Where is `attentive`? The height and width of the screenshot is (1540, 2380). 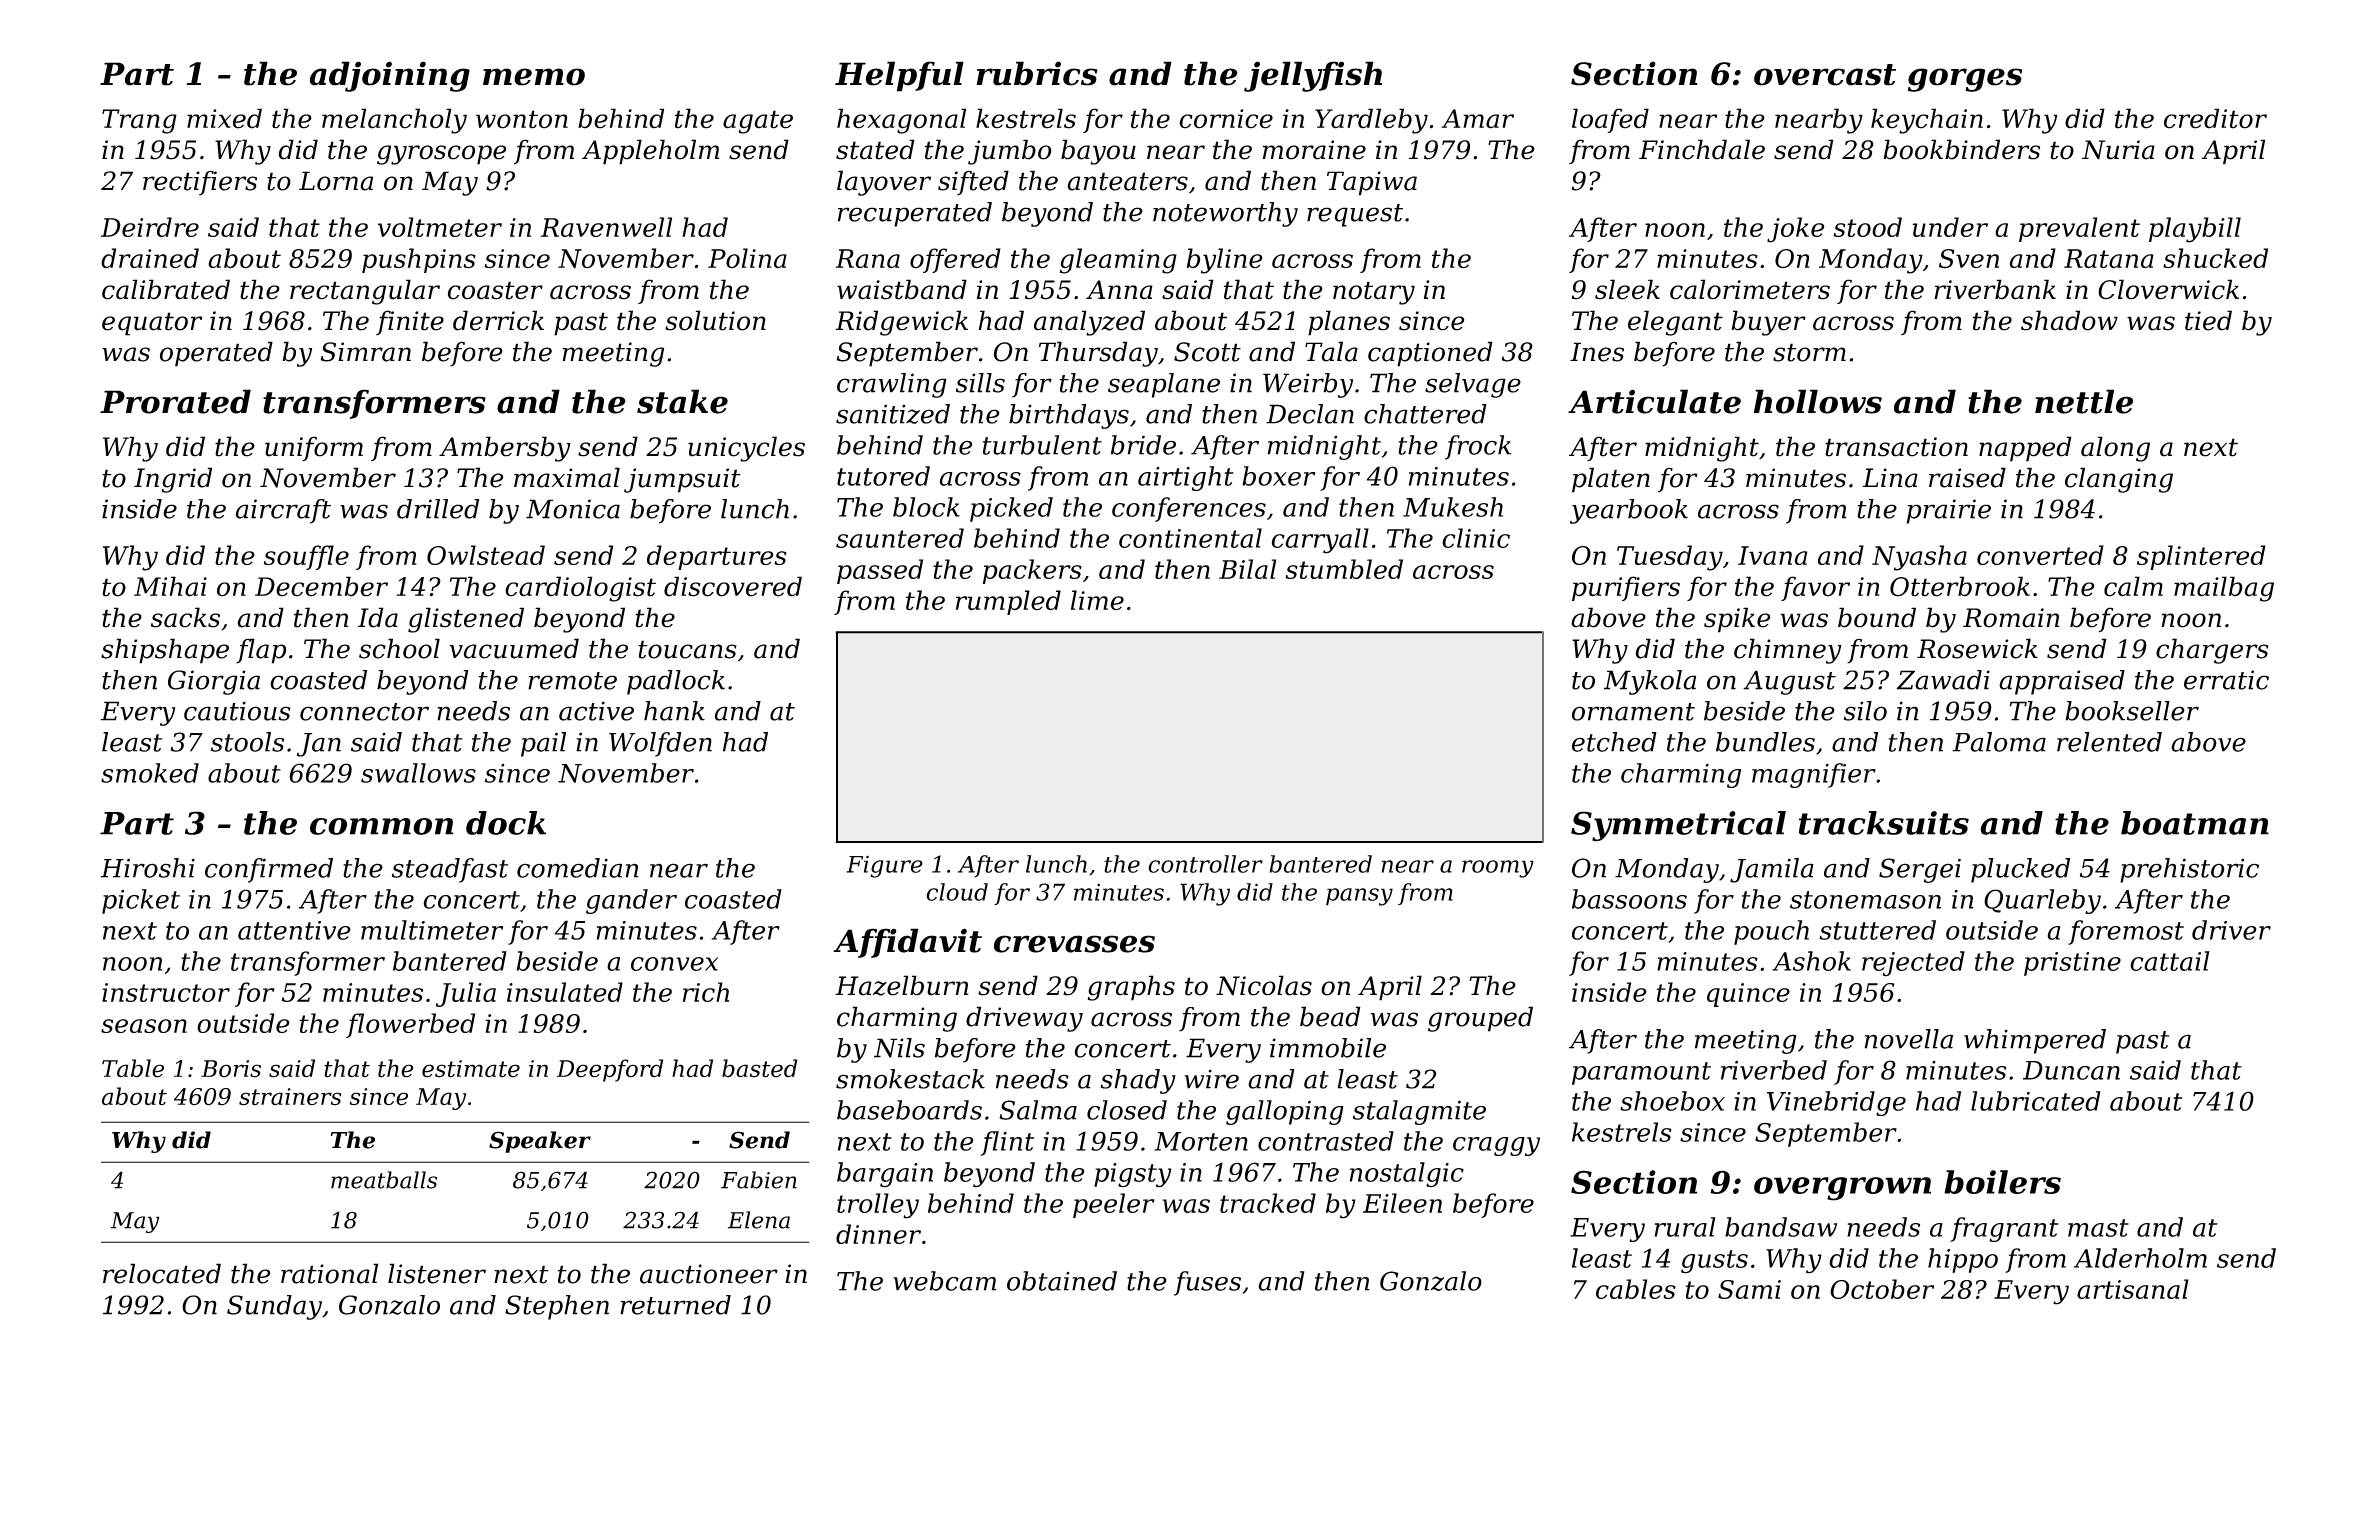 attentive is located at coordinates (294, 930).
